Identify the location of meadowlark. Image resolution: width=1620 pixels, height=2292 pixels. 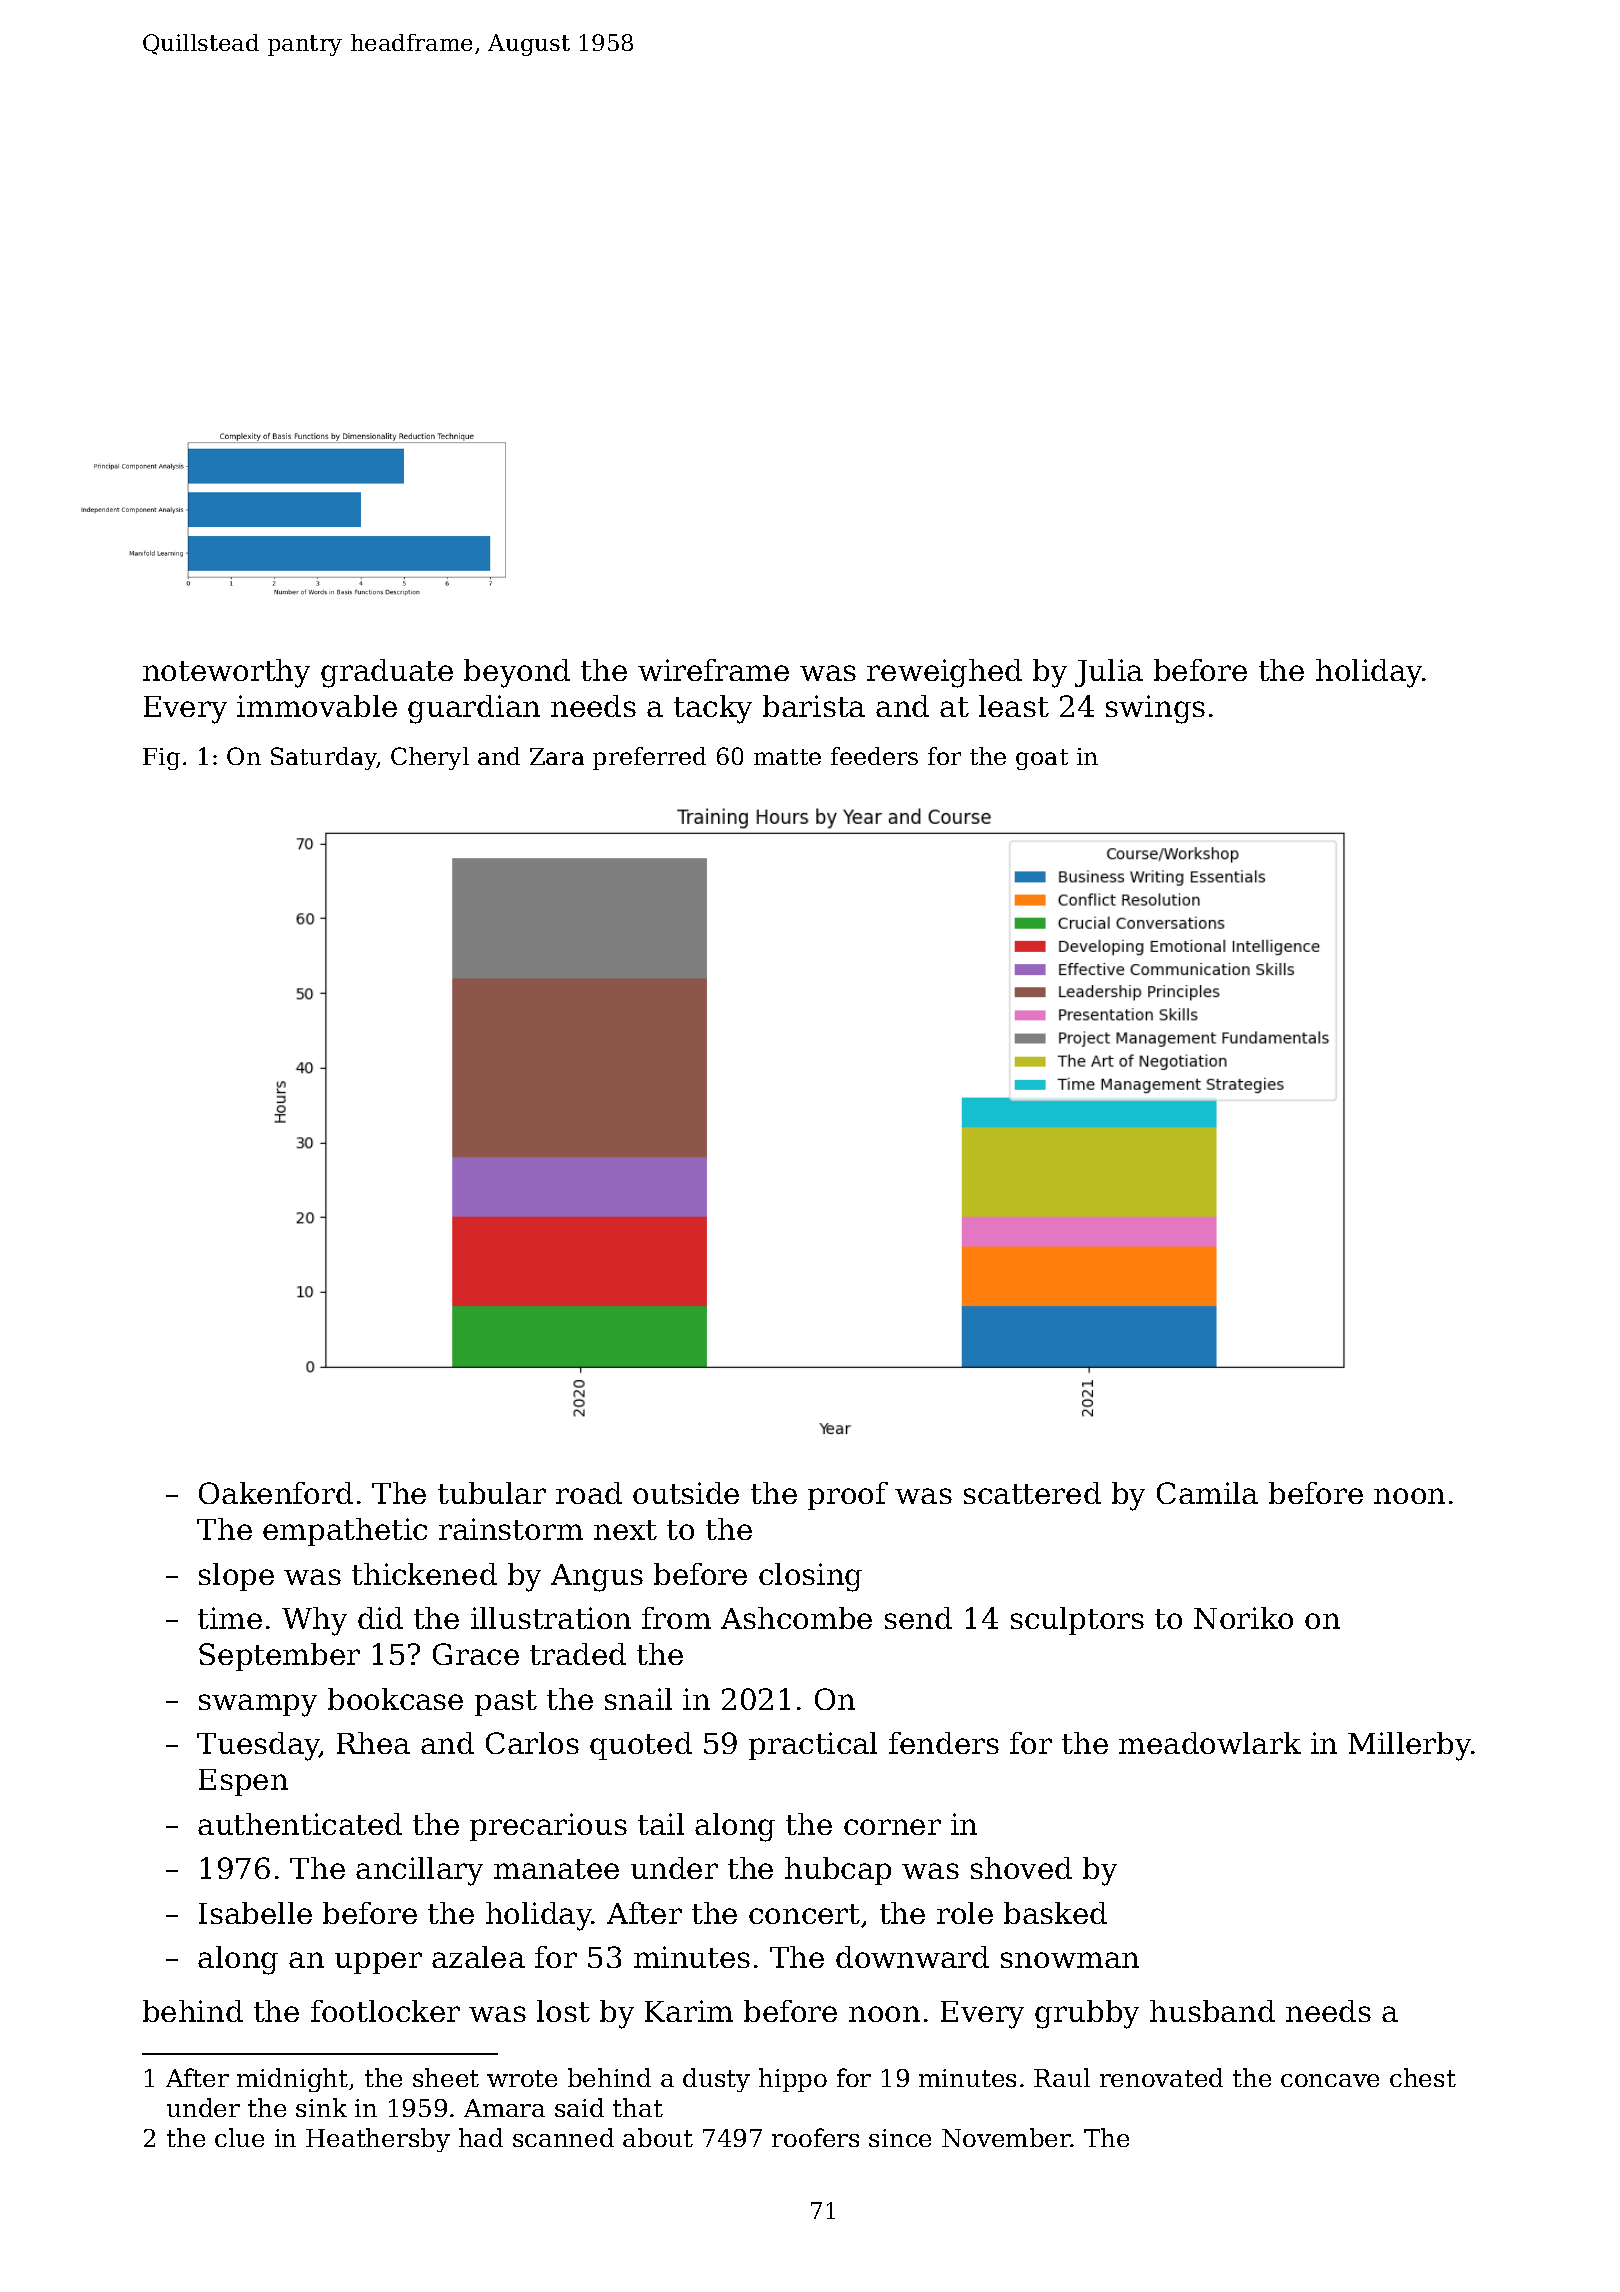
(1210, 1743).
